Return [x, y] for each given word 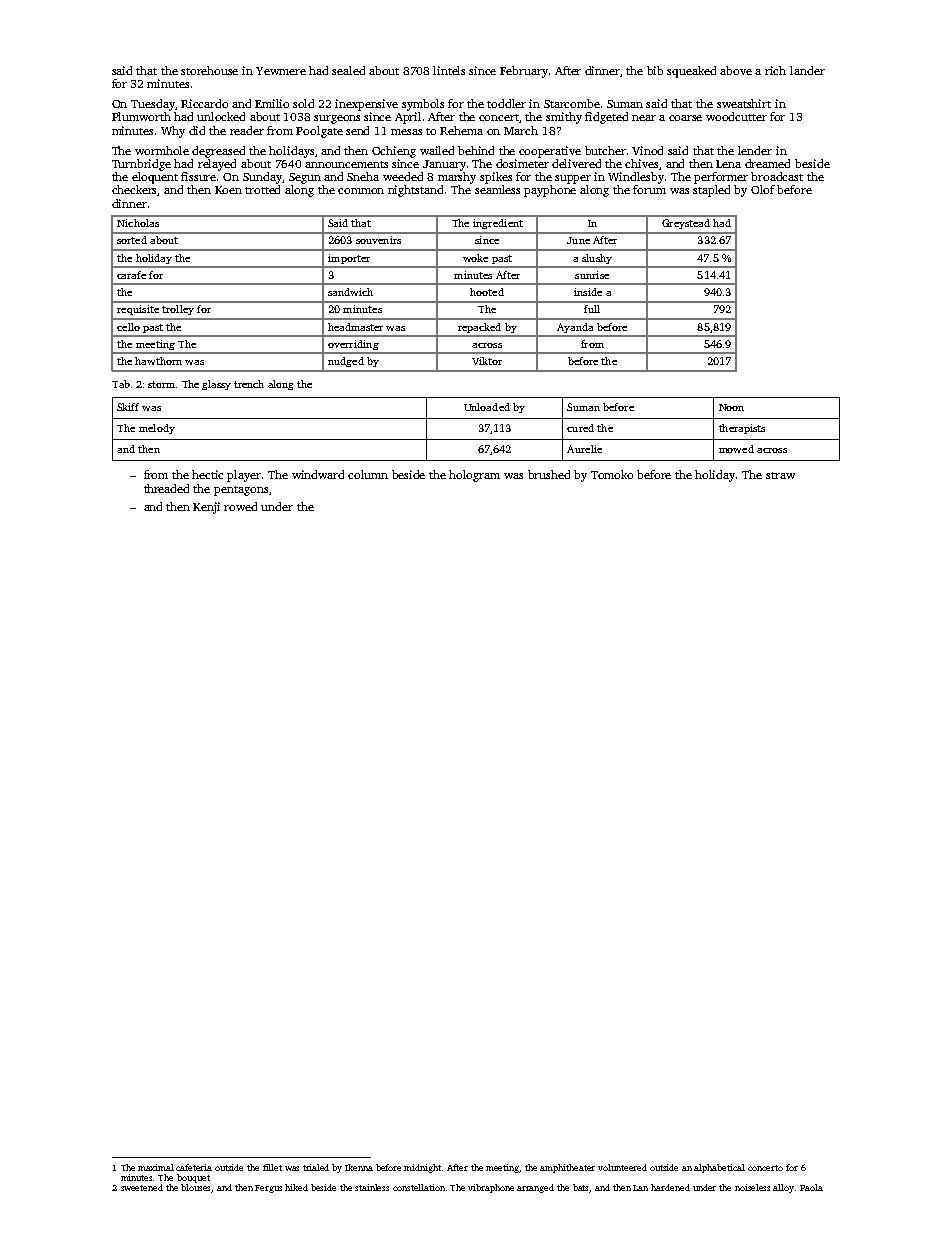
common [361, 191]
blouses [196, 1188]
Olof [763, 189]
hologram [474, 476]
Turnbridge [141, 165]
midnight [423, 1168]
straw [780, 475]
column [368, 474]
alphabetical [719, 1168]
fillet [272, 1167]
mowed [736, 449]
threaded [166, 488]
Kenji [206, 508]
